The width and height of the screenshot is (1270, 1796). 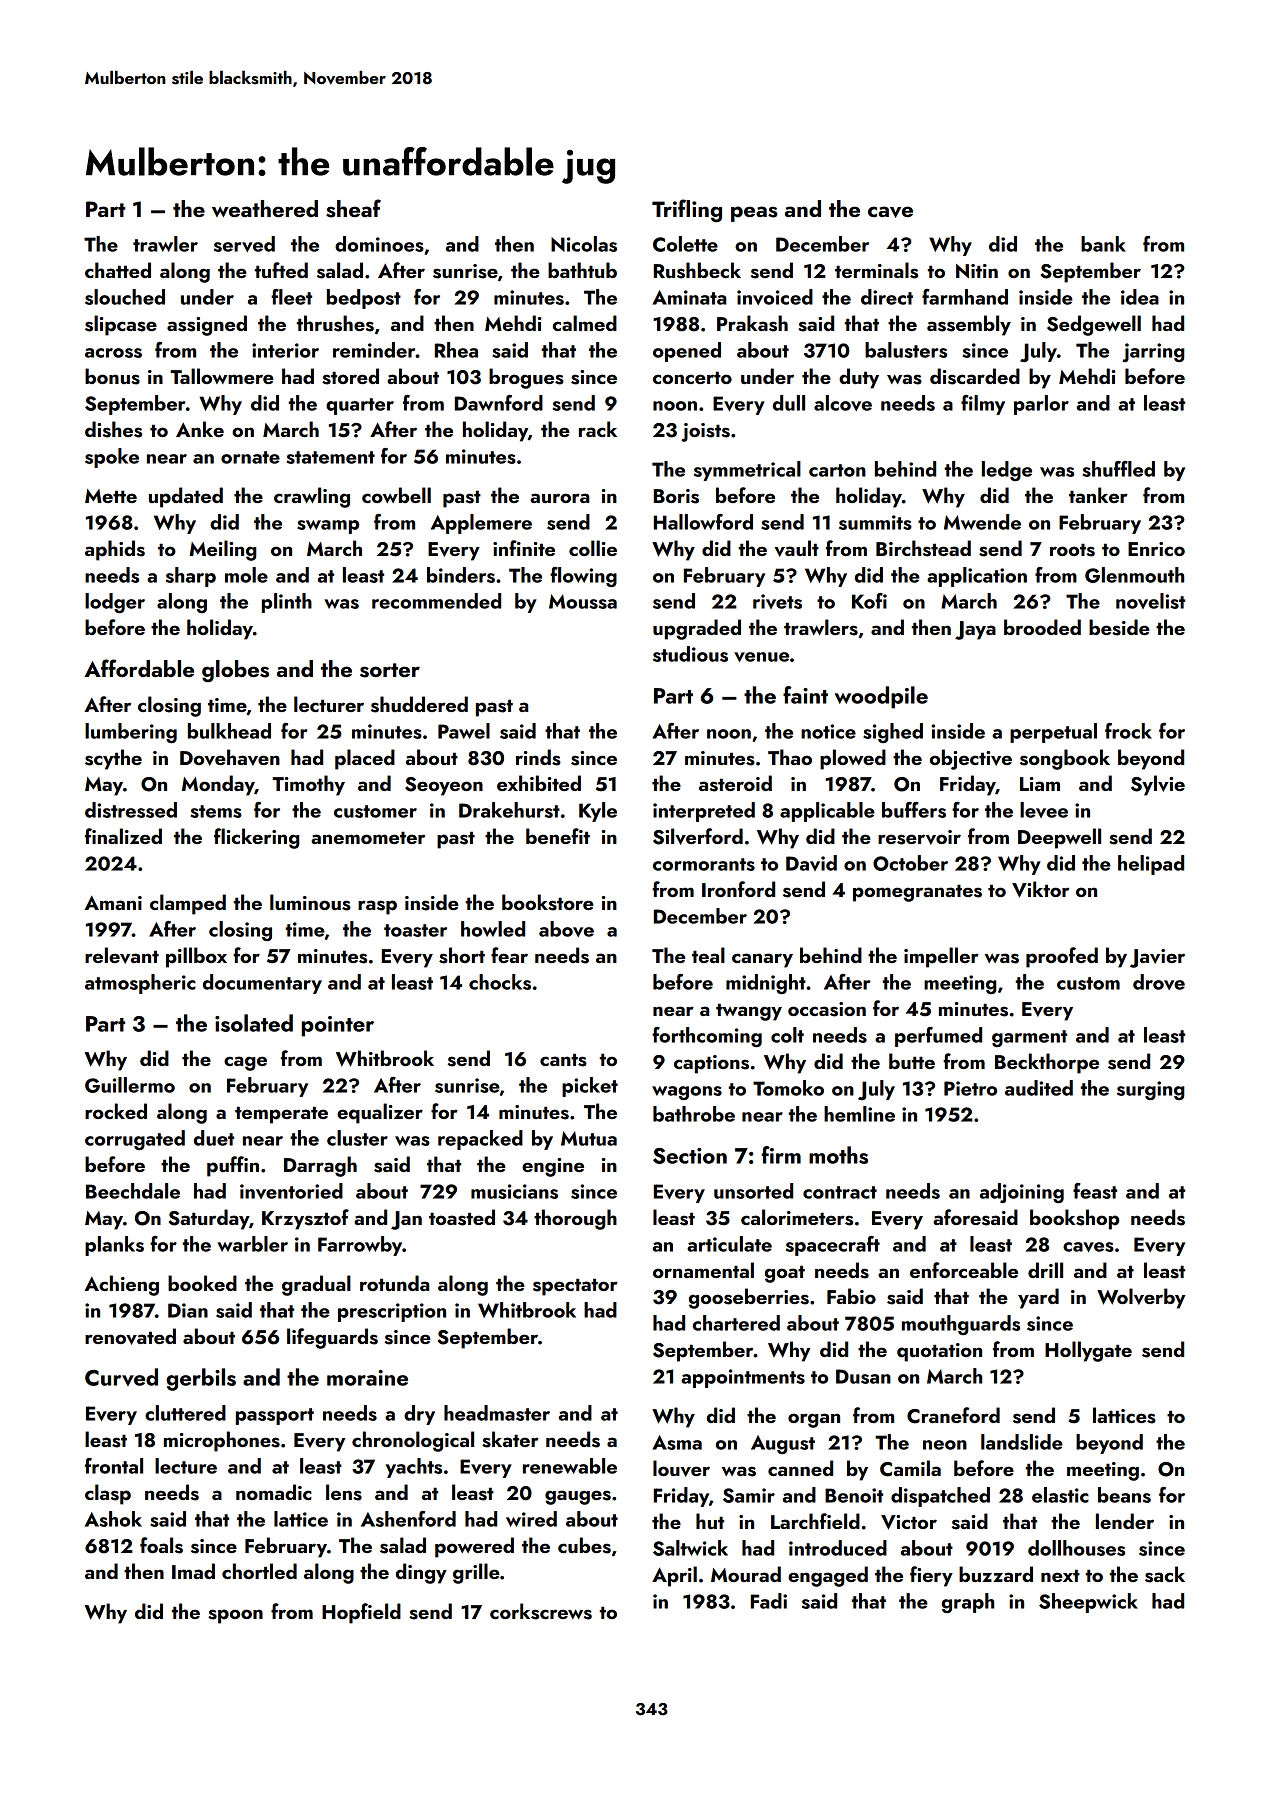 What do you see at coordinates (1103, 244) in the screenshot?
I see `bank` at bounding box center [1103, 244].
